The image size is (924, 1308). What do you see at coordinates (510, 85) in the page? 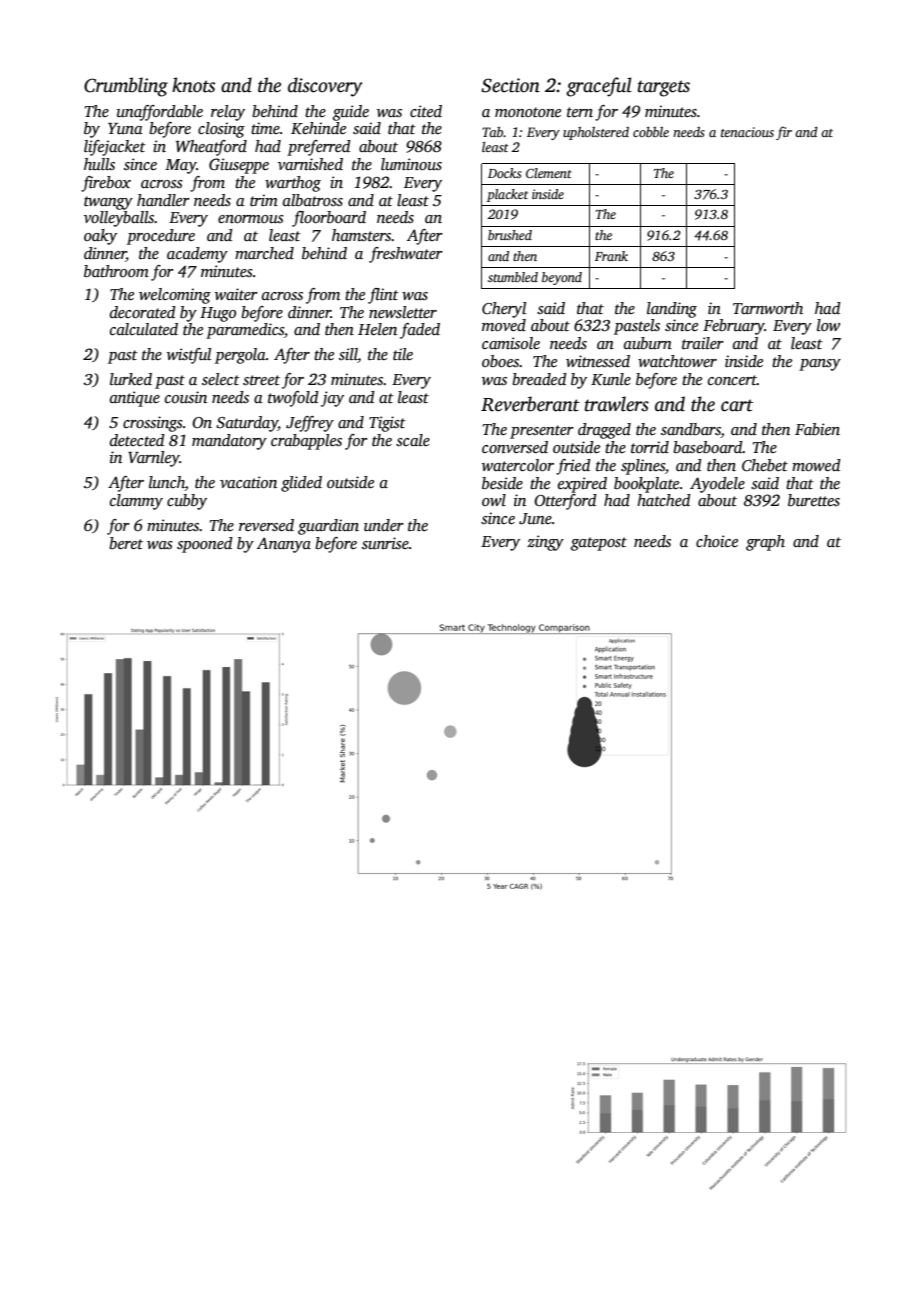
I see `Section` at bounding box center [510, 85].
